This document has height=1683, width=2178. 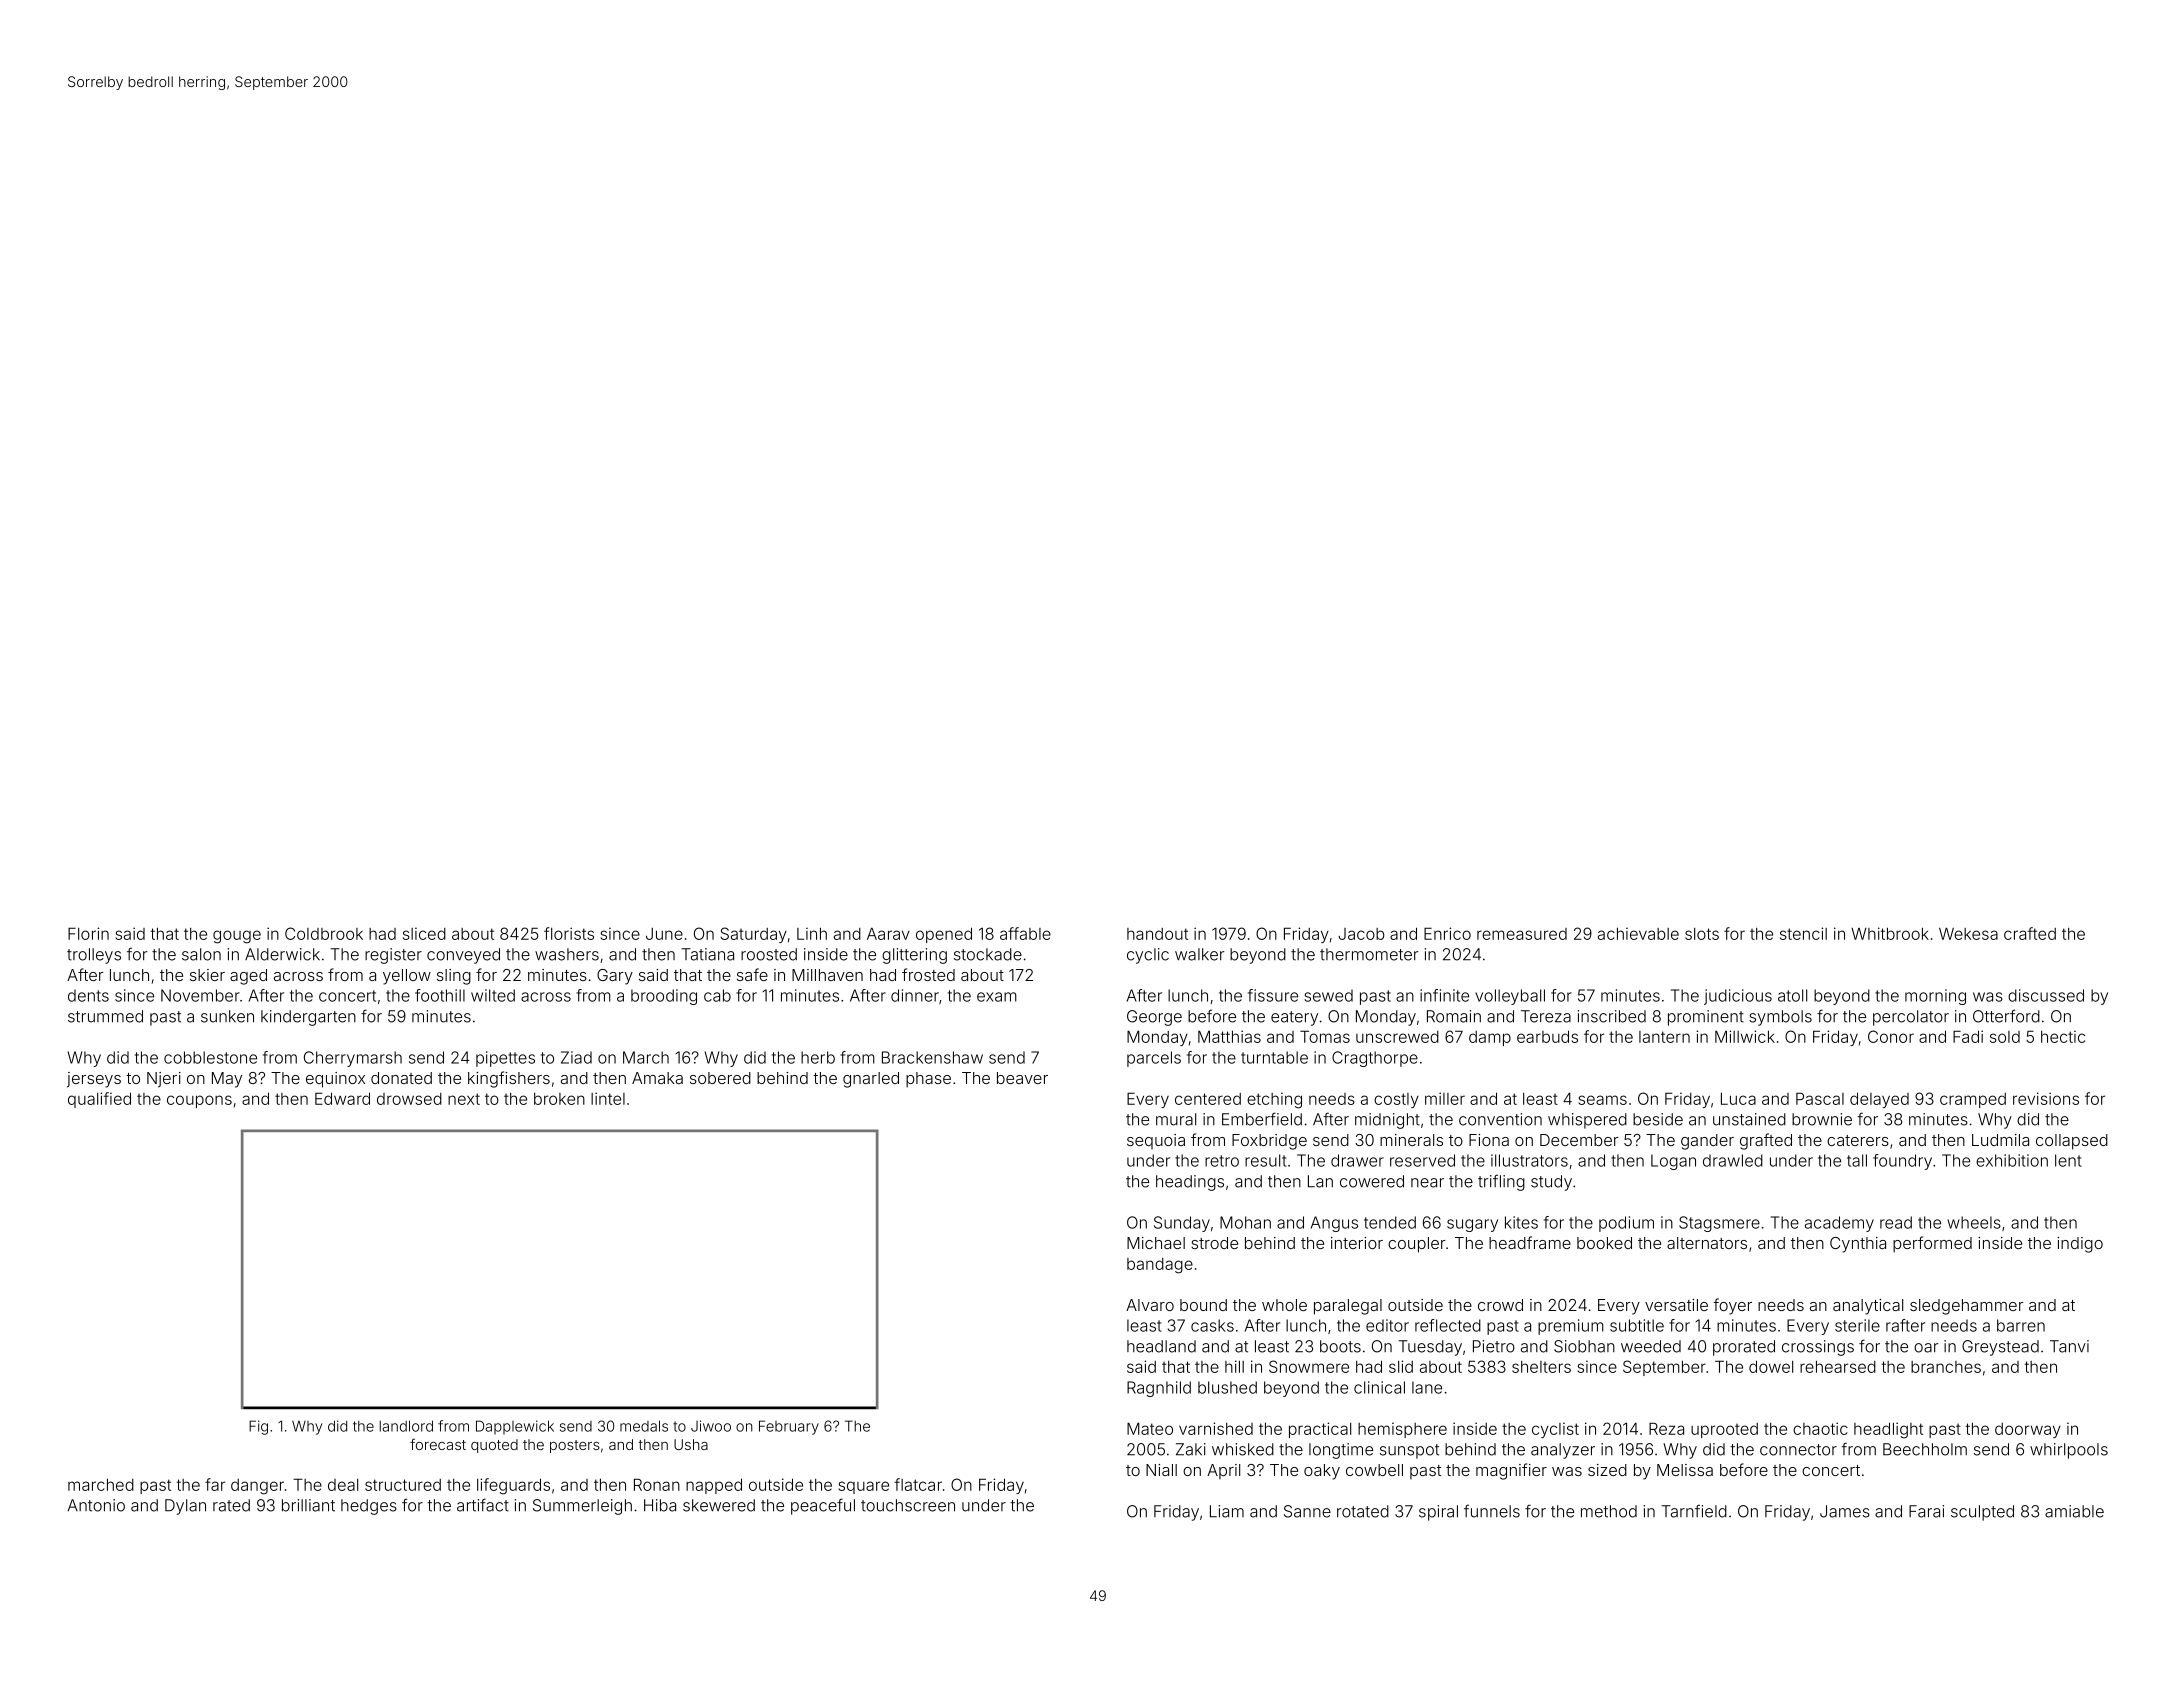 What do you see at coordinates (608, 1098) in the document?
I see `lintel` at bounding box center [608, 1098].
